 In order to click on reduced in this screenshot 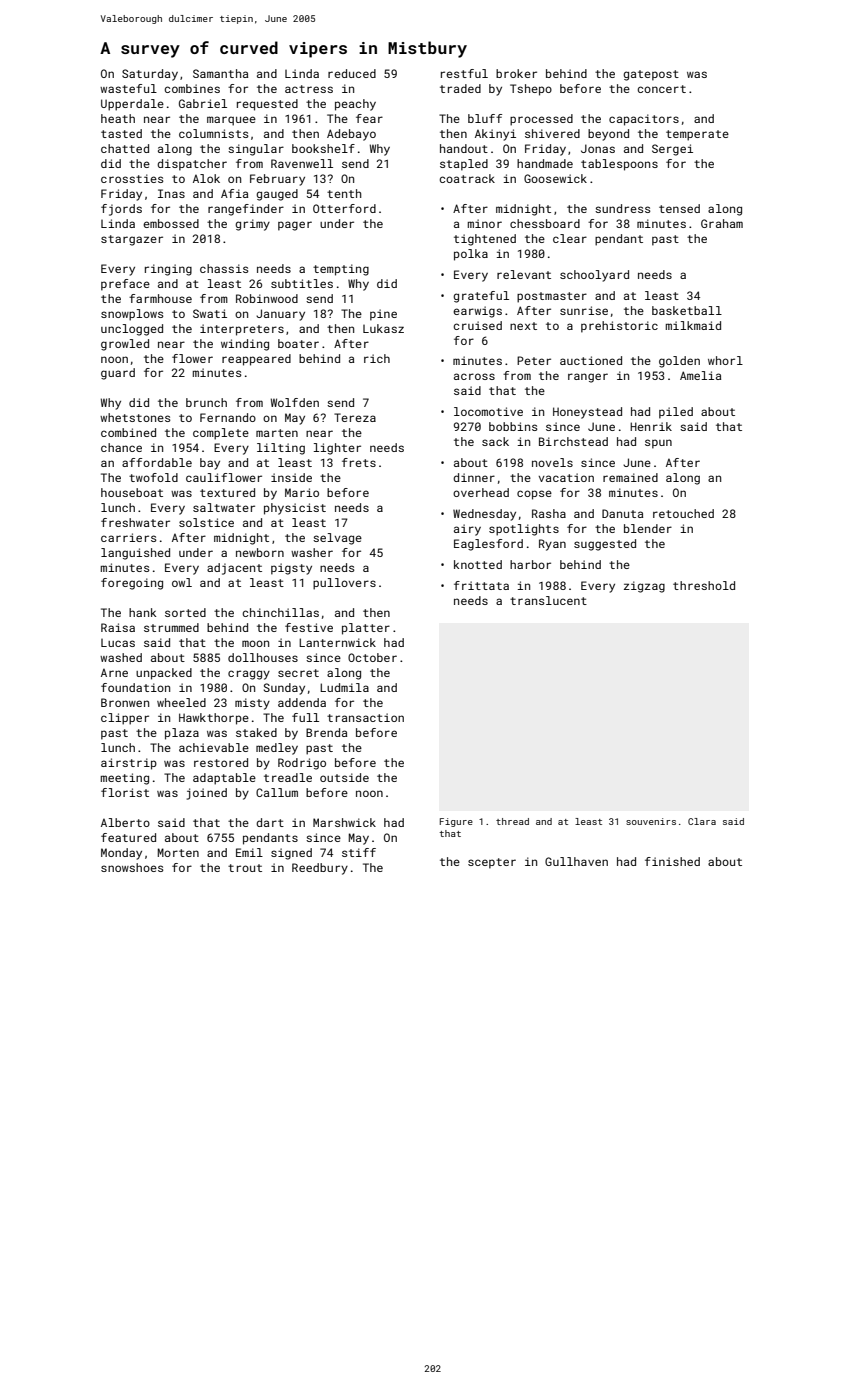, I will do `click(352, 73)`.
